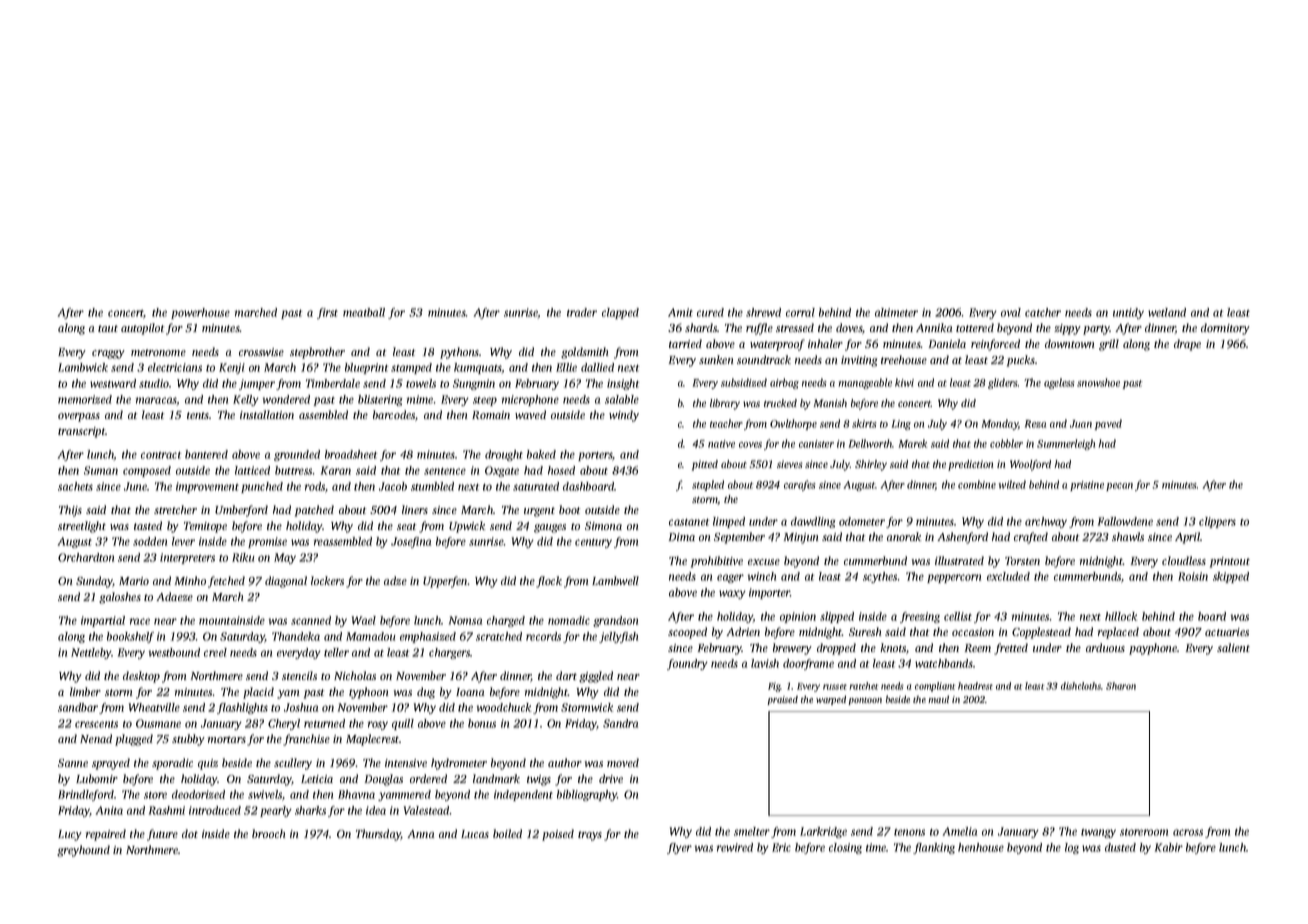 This screenshot has height=924, width=1308. What do you see at coordinates (161, 455) in the screenshot?
I see `contract` at bounding box center [161, 455].
